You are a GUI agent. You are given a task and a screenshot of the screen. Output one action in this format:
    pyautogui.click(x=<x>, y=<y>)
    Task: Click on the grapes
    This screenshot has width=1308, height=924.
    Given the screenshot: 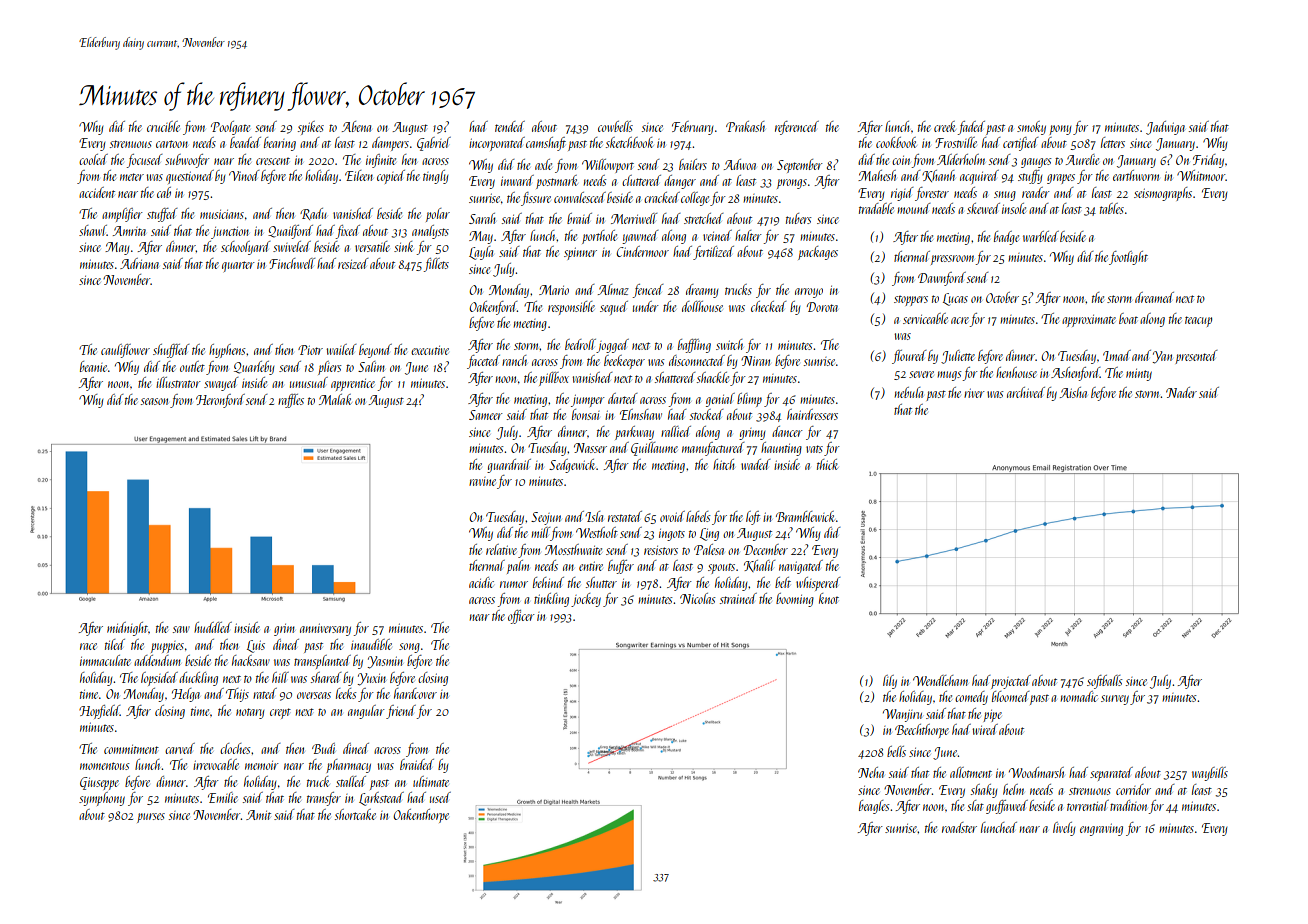 What is the action you would take?
    pyautogui.click(x=1061, y=179)
